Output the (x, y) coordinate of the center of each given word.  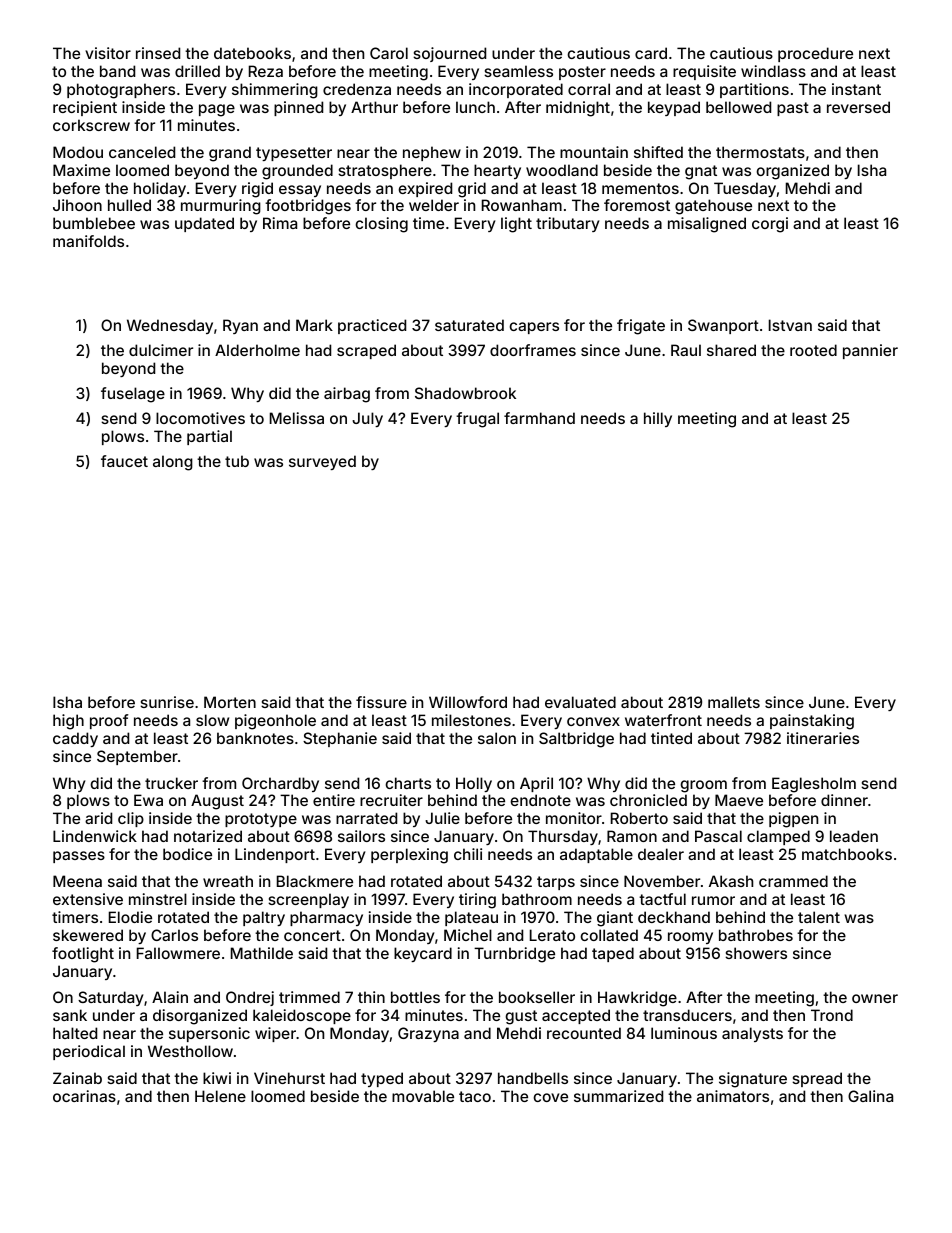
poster (582, 73)
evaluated (580, 702)
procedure (815, 54)
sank (70, 1015)
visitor (108, 53)
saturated (469, 325)
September (137, 757)
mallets (734, 702)
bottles (415, 997)
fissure (381, 702)
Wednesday (170, 326)
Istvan (790, 325)
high (68, 722)
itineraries (823, 738)
